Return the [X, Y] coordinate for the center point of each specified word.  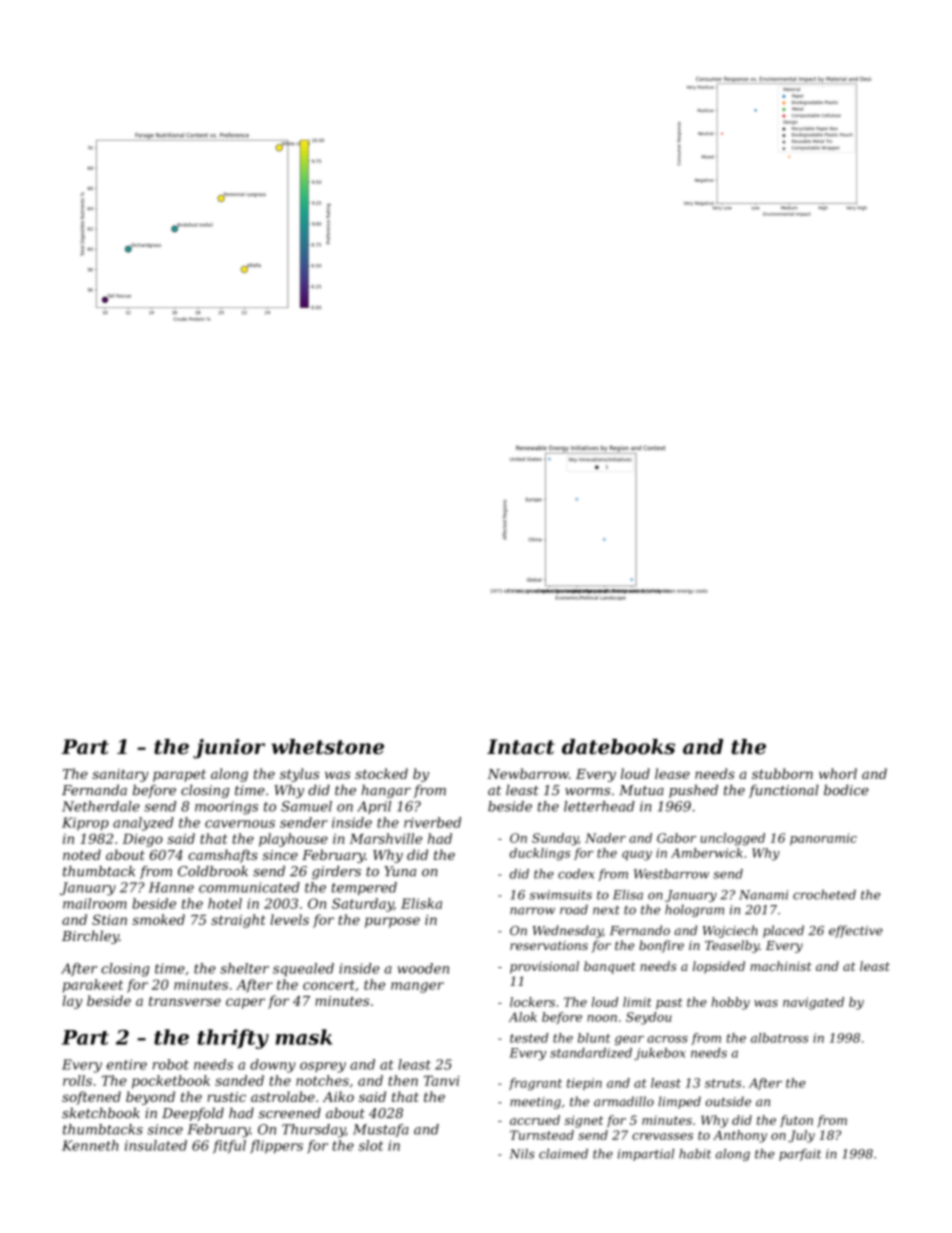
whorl [838, 773]
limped [679, 1102]
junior [229, 749]
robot [171, 1064]
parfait [800, 1155]
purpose [392, 922]
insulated [156, 1145]
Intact [521, 747]
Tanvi [442, 1080]
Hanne [171, 887]
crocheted [824, 895]
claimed [563, 1154]
